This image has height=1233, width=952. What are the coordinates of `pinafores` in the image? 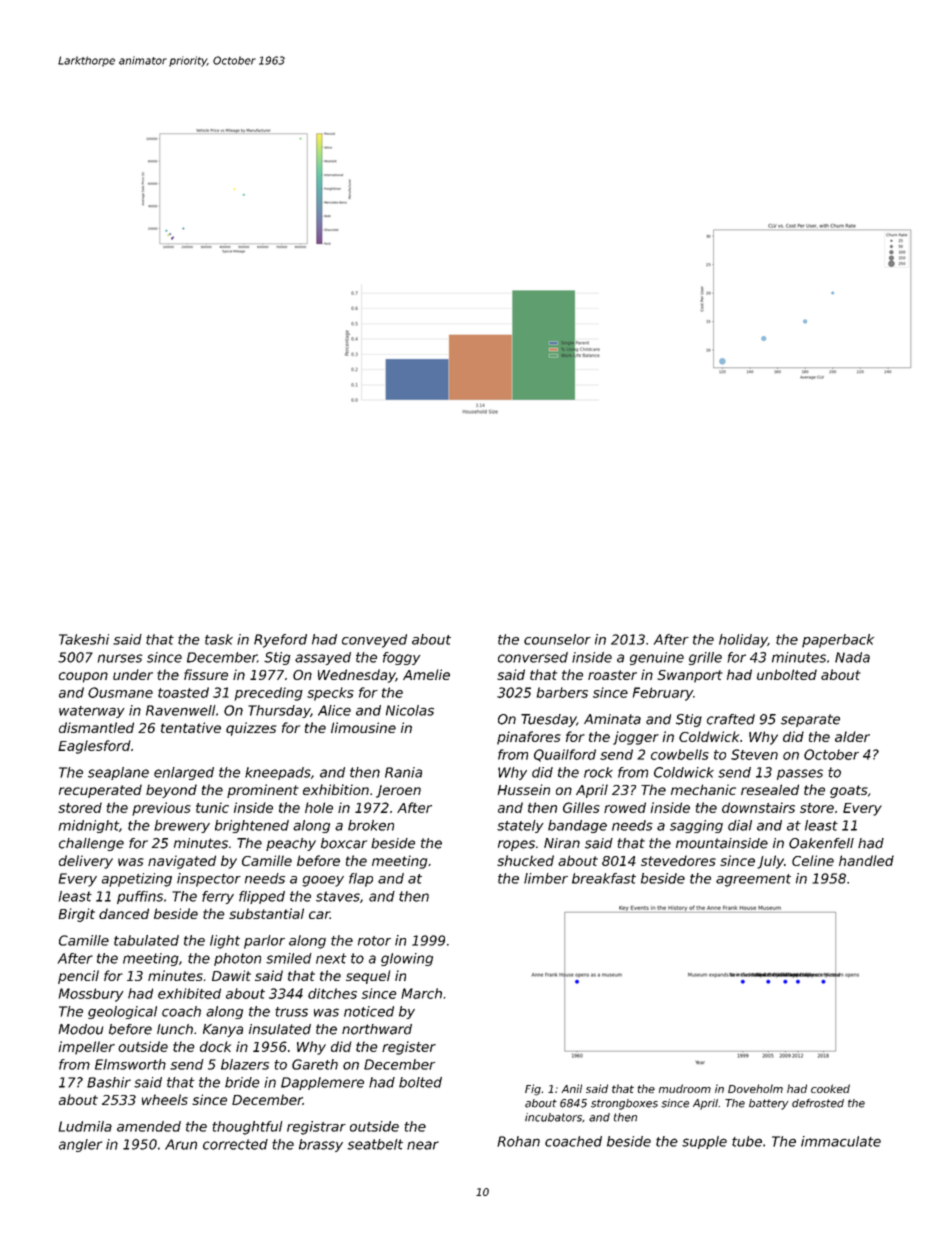 It's located at (529, 738).
